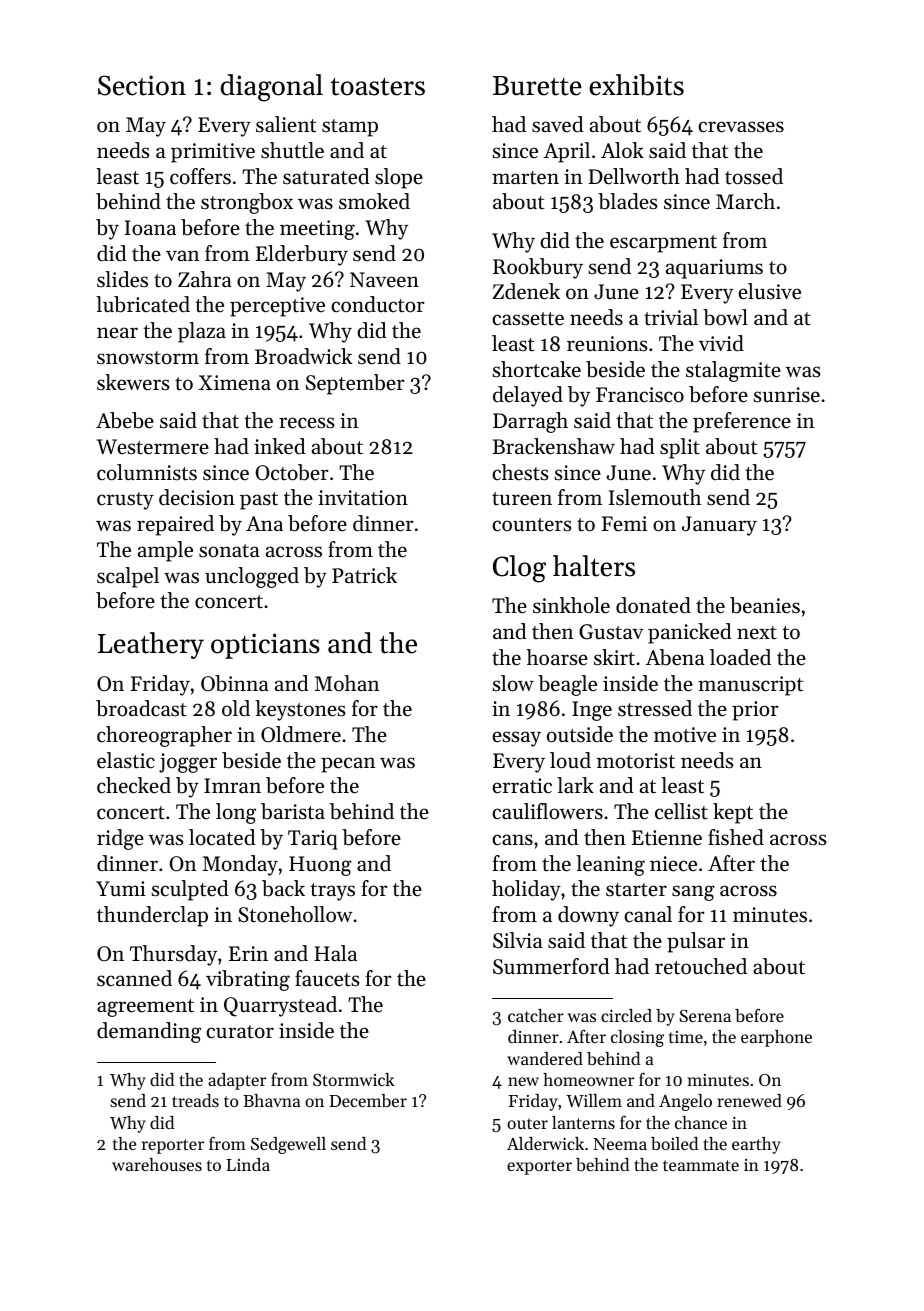 The image size is (924, 1311). I want to click on panicked, so click(690, 633).
